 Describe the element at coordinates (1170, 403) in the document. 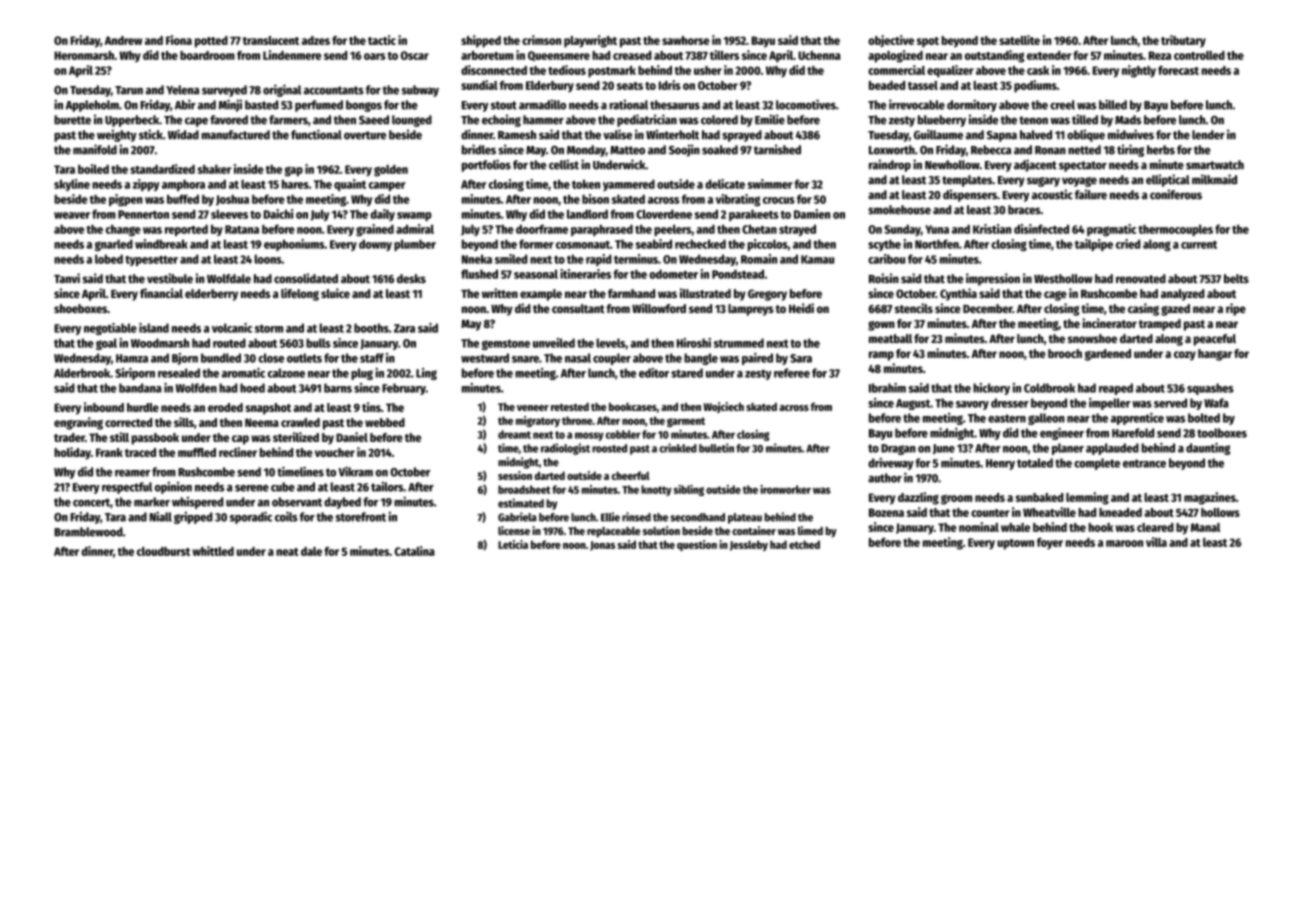

I see `served` at that location.
